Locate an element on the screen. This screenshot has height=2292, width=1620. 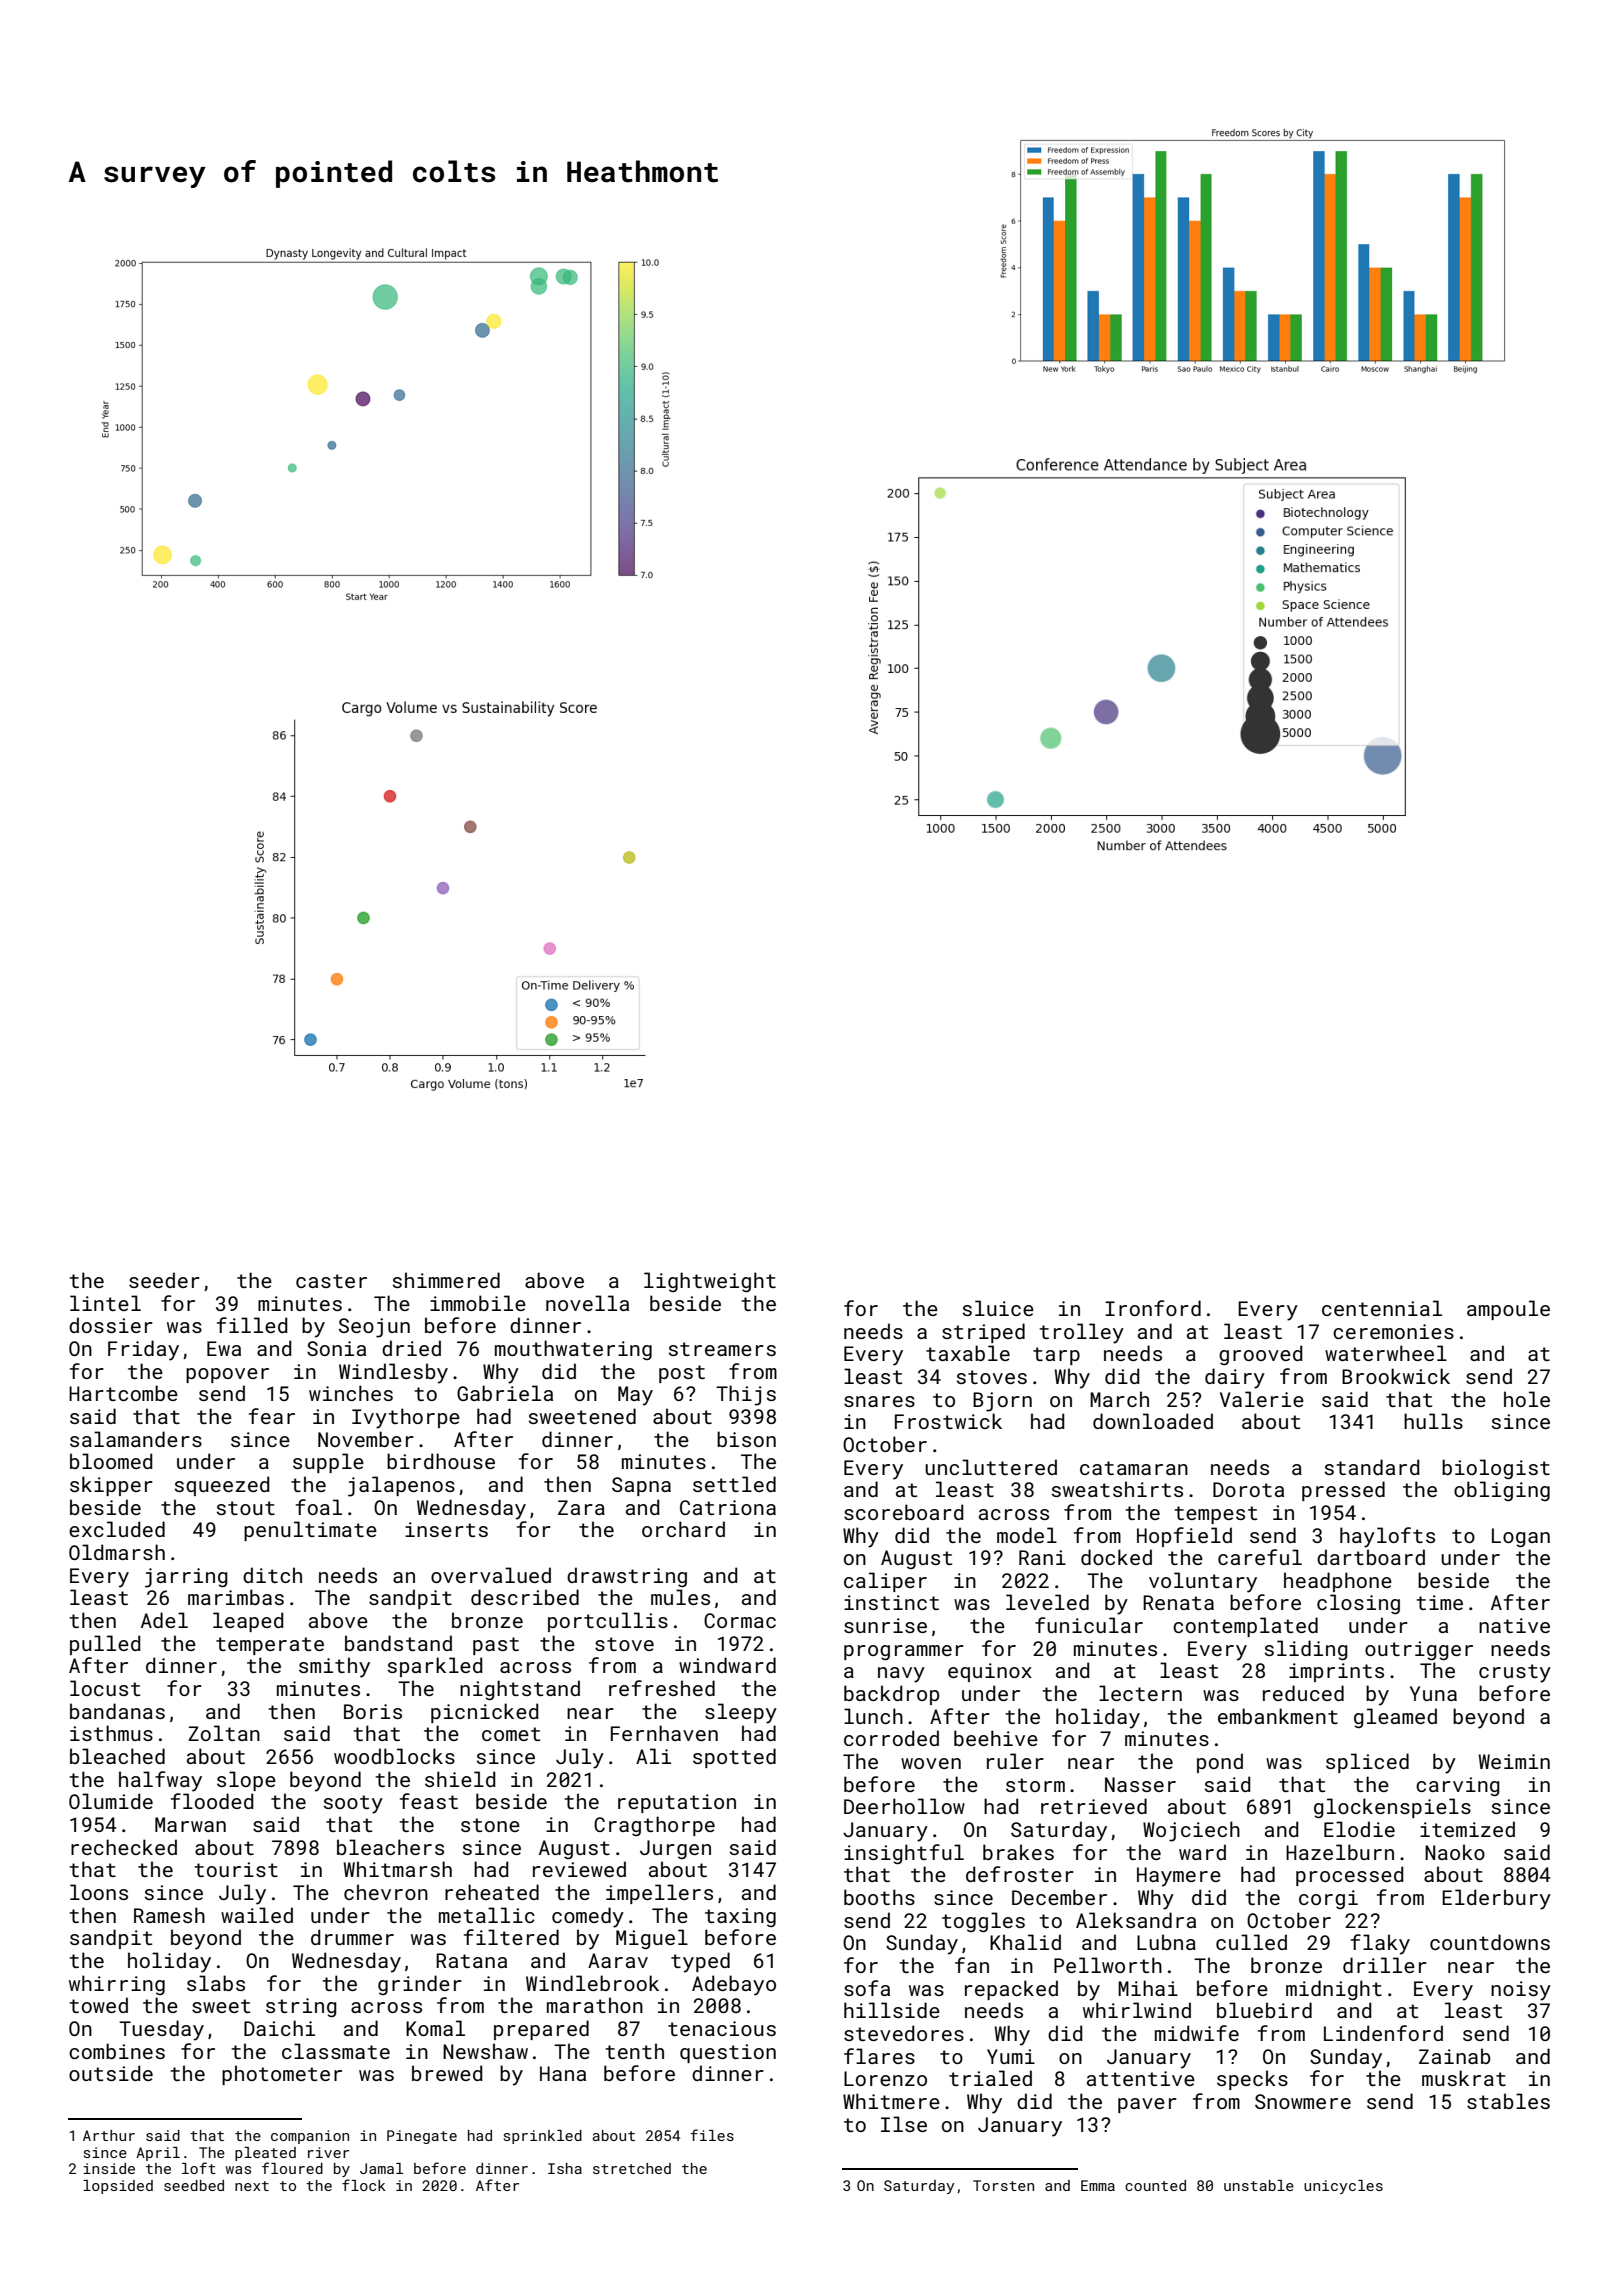
catamaran is located at coordinates (1134, 1468).
